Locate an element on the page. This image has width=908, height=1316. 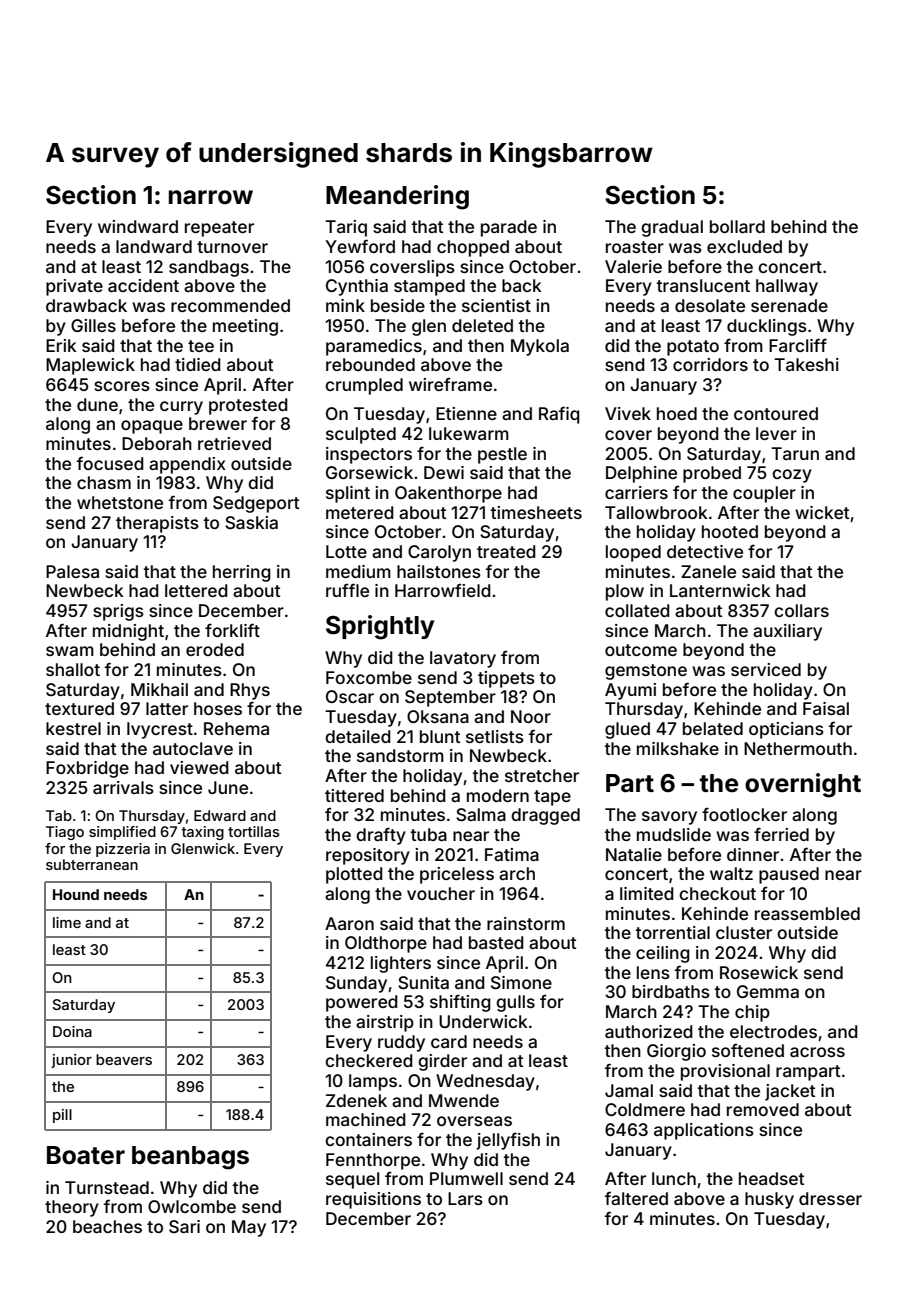
powered is located at coordinates (362, 1003).
